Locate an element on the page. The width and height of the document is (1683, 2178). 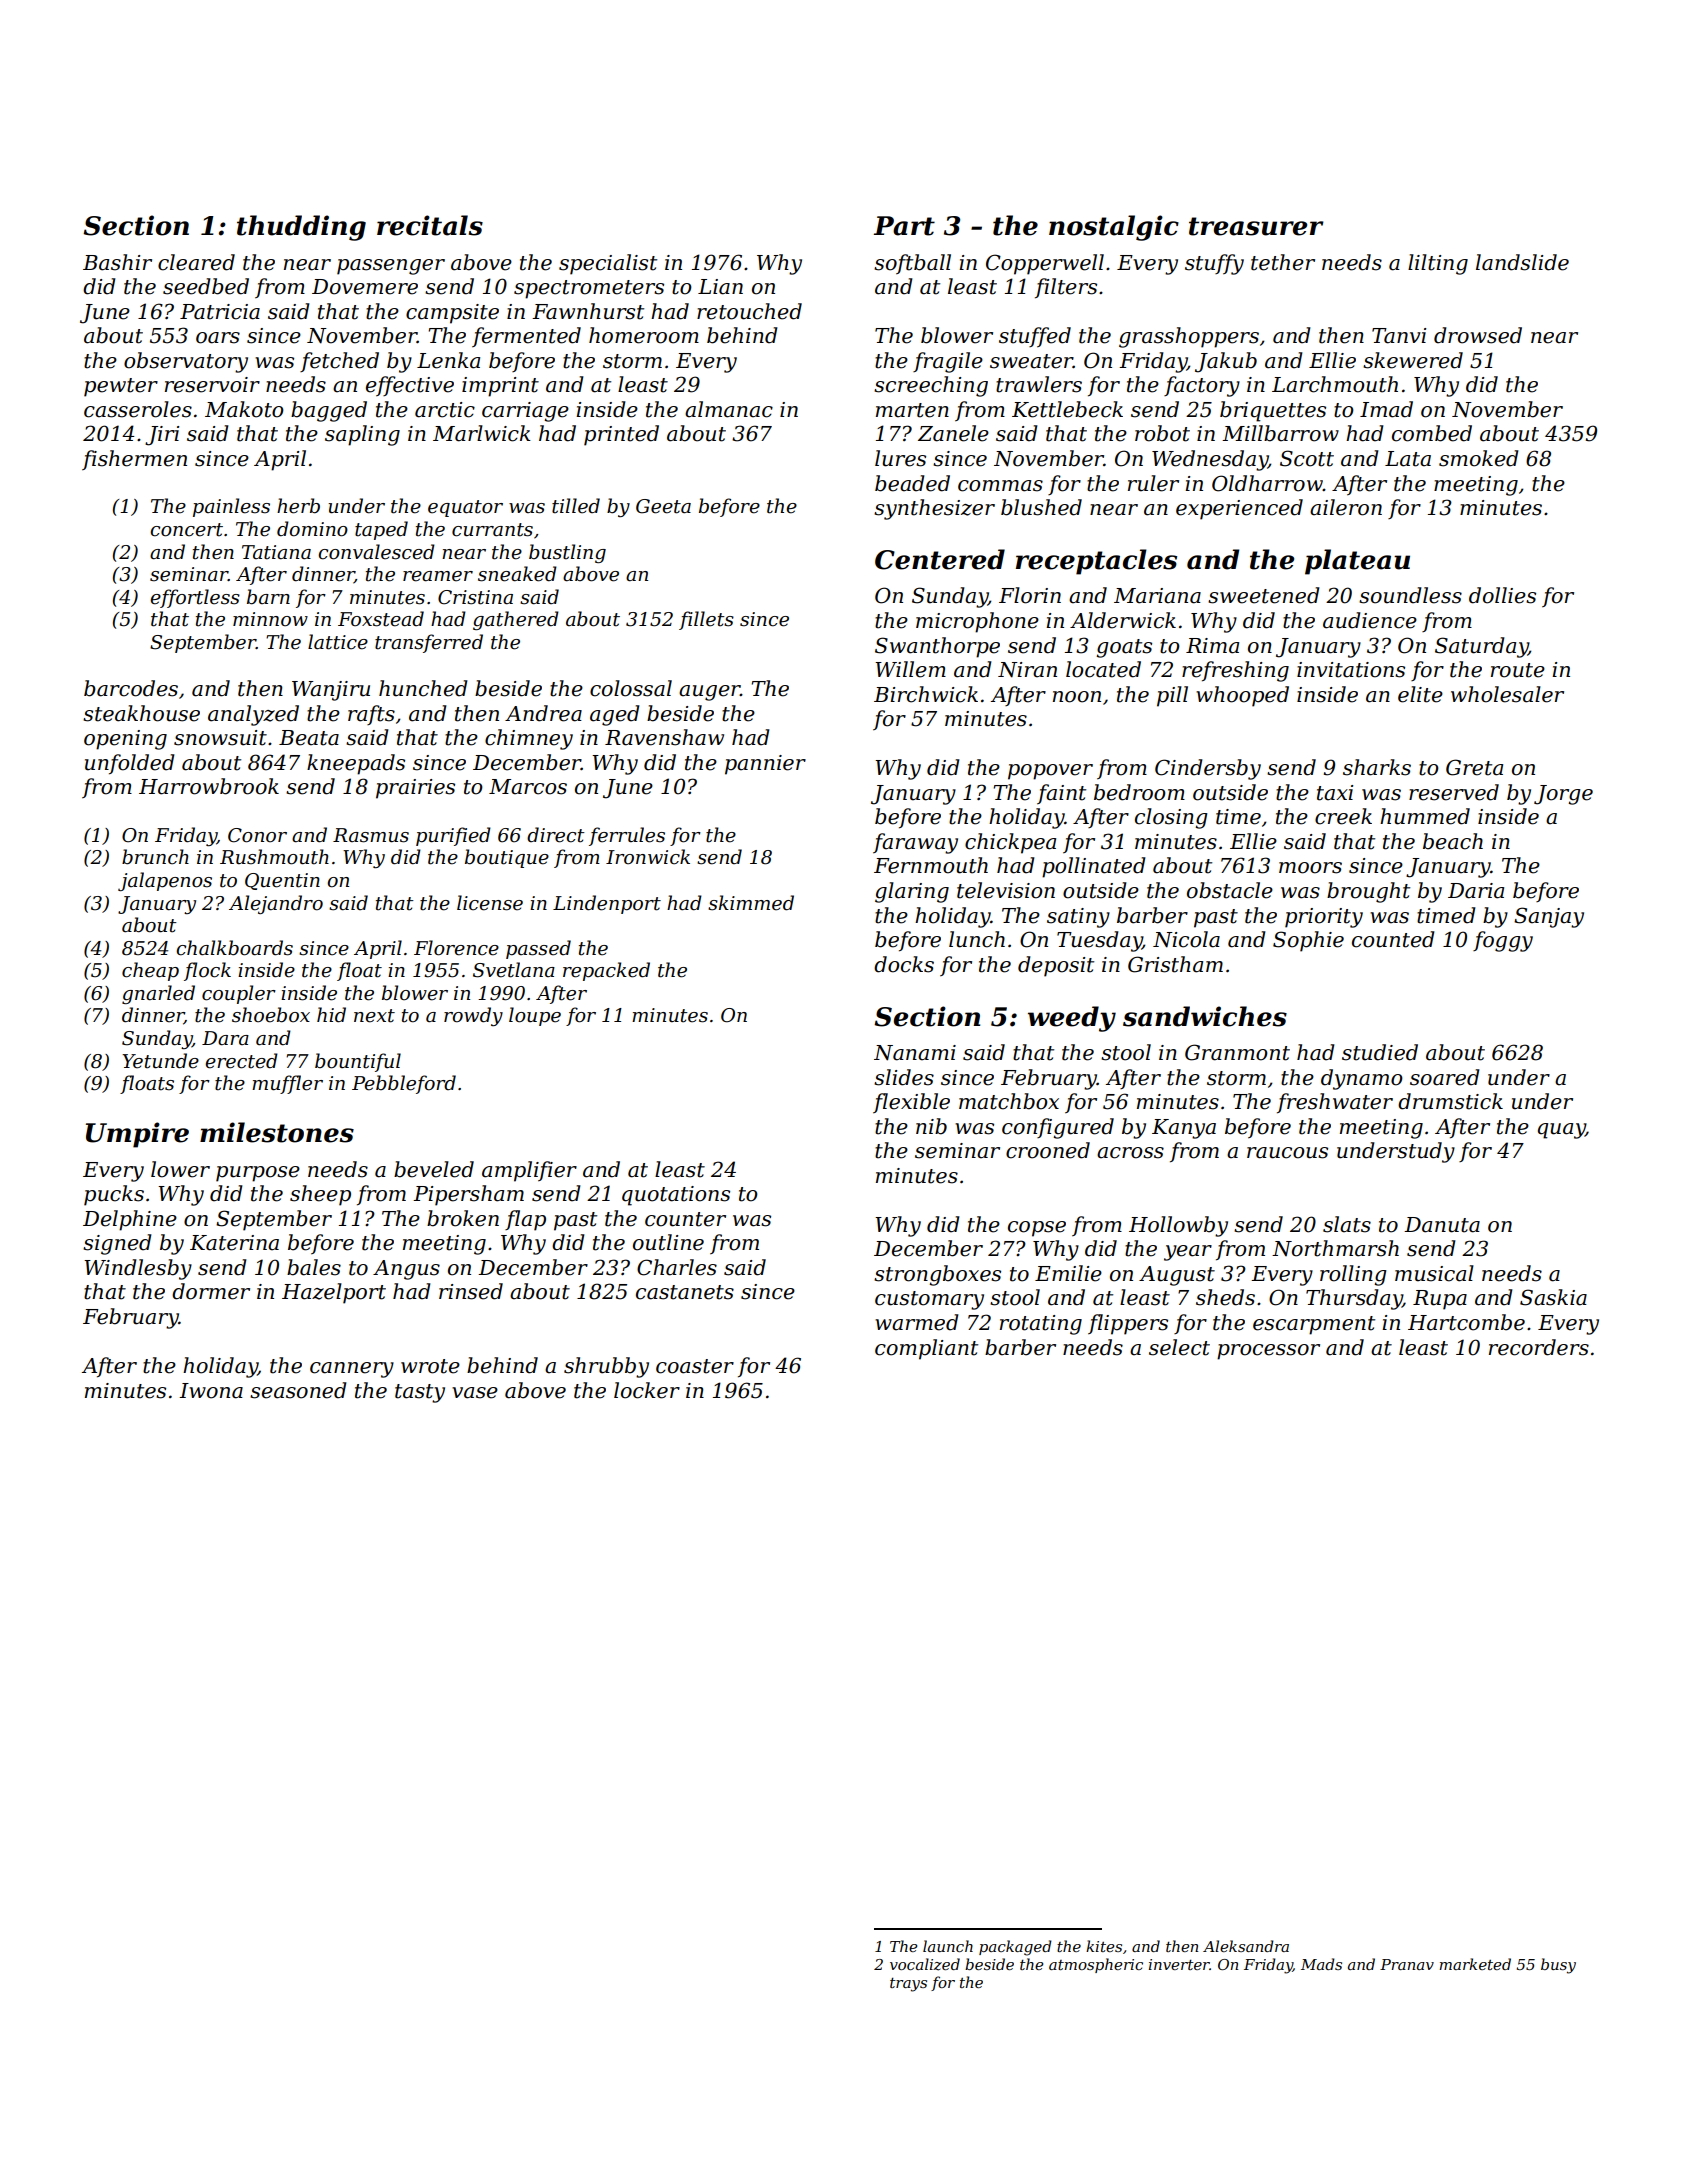
lilting is located at coordinates (1438, 264).
